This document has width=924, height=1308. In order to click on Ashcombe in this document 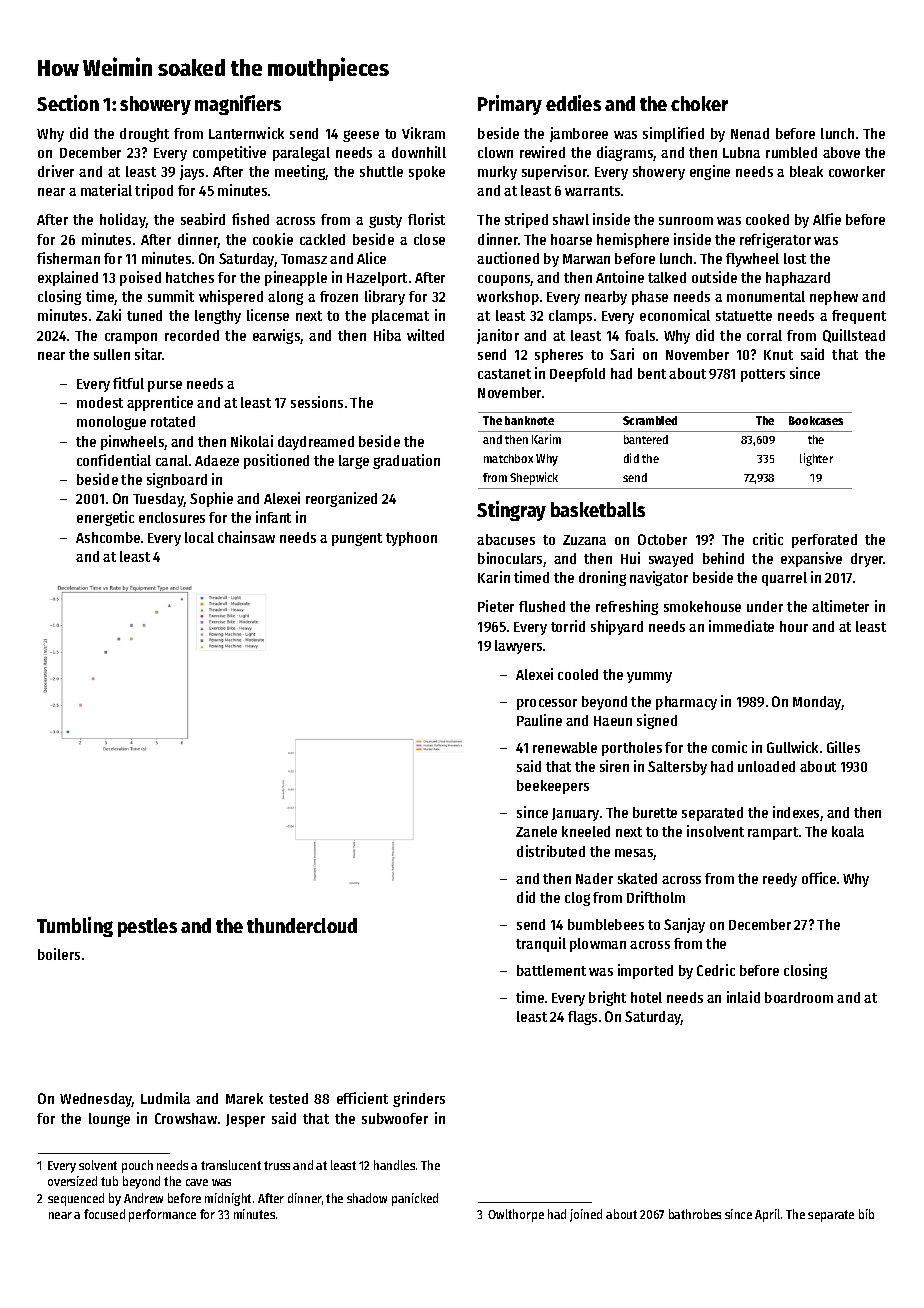, I will do `click(108, 537)`.
